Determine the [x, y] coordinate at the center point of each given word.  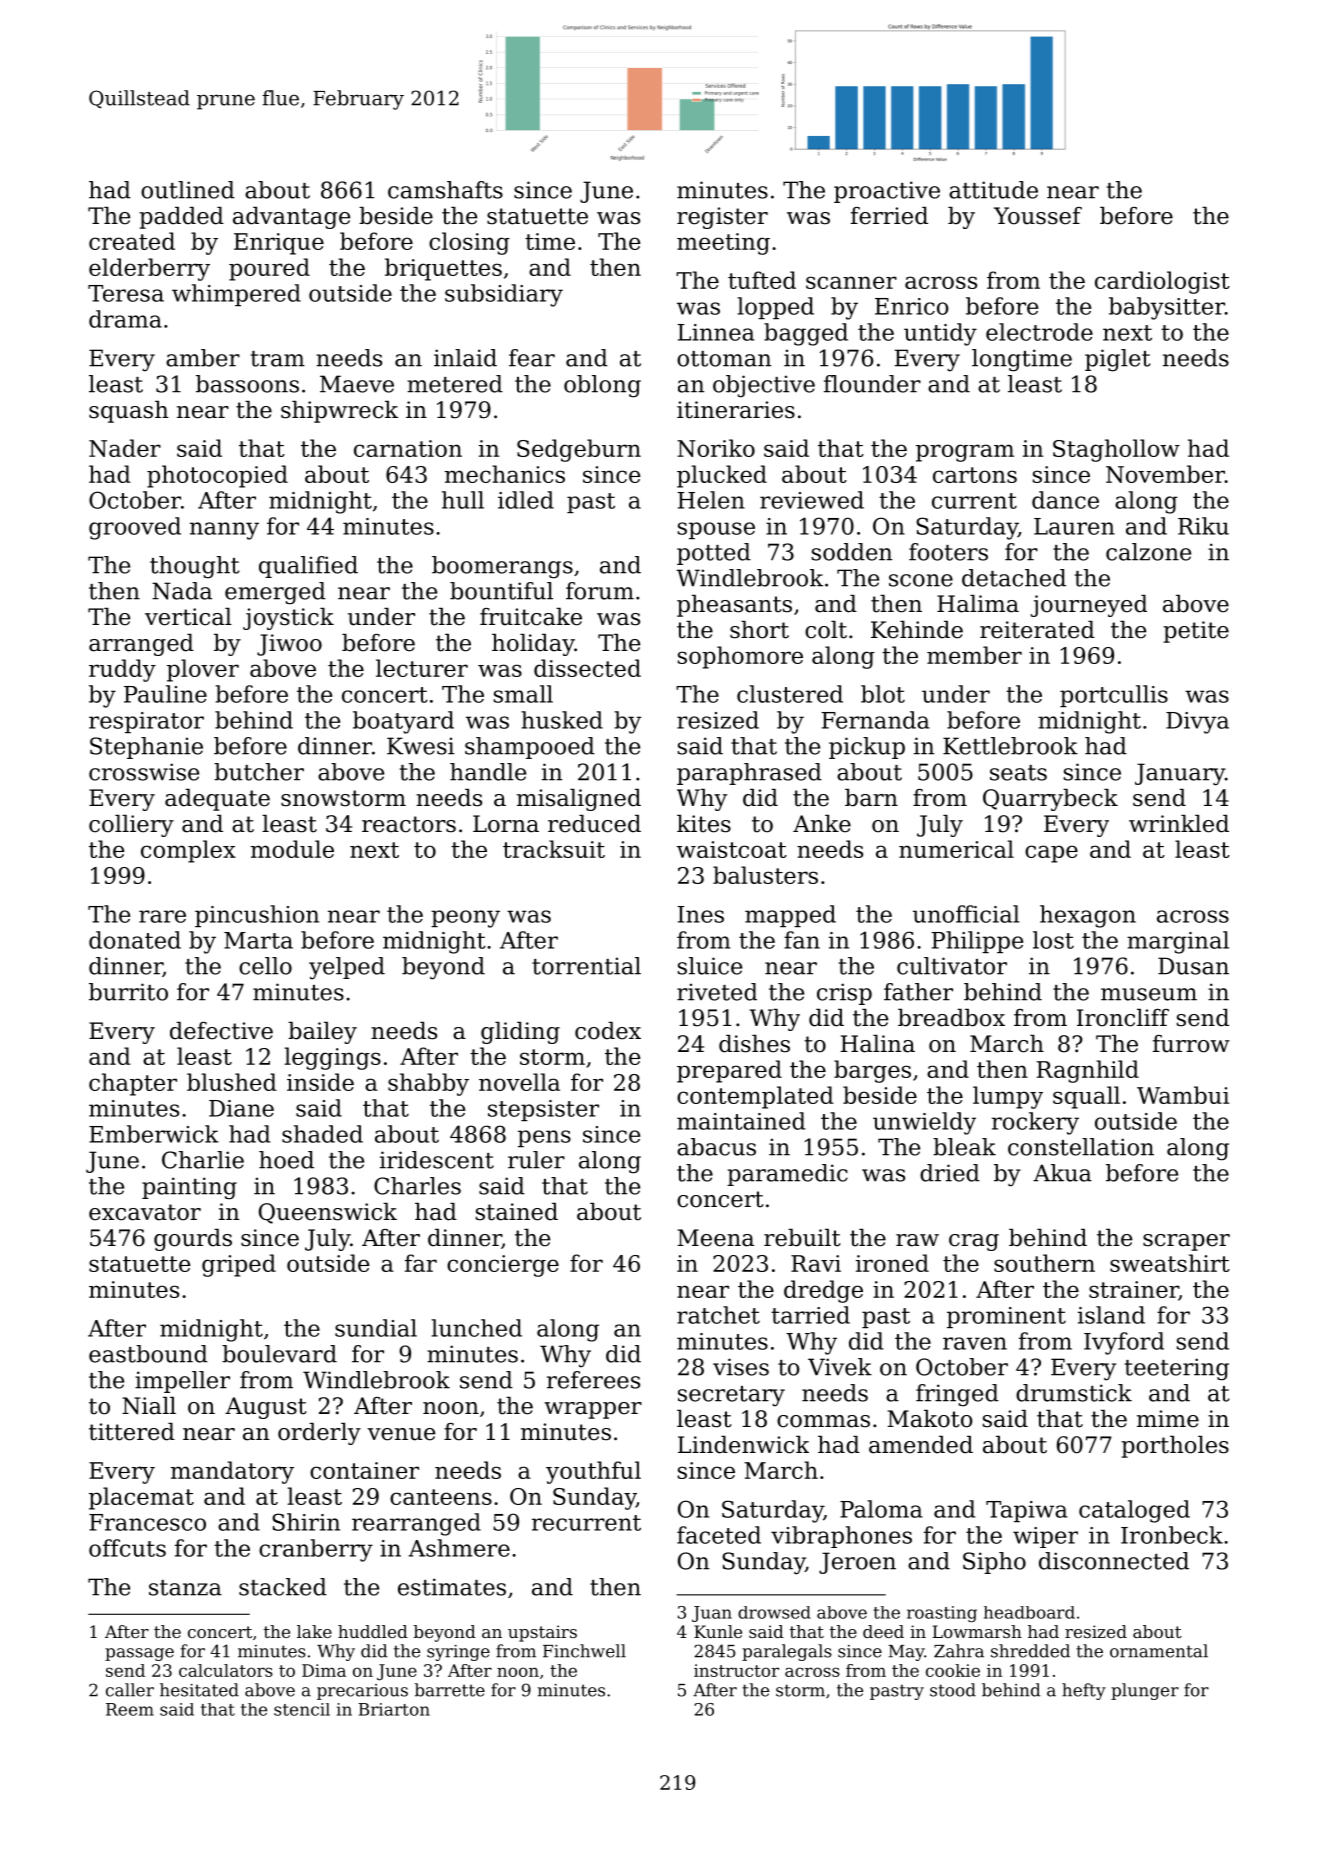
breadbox [951, 1018]
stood [953, 1690]
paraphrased [749, 774]
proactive [887, 192]
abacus [716, 1147]
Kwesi [420, 746]
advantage [291, 218]
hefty [1084, 1691]
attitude [993, 190]
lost [1053, 940]
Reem [130, 1709]
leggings [332, 1058]
